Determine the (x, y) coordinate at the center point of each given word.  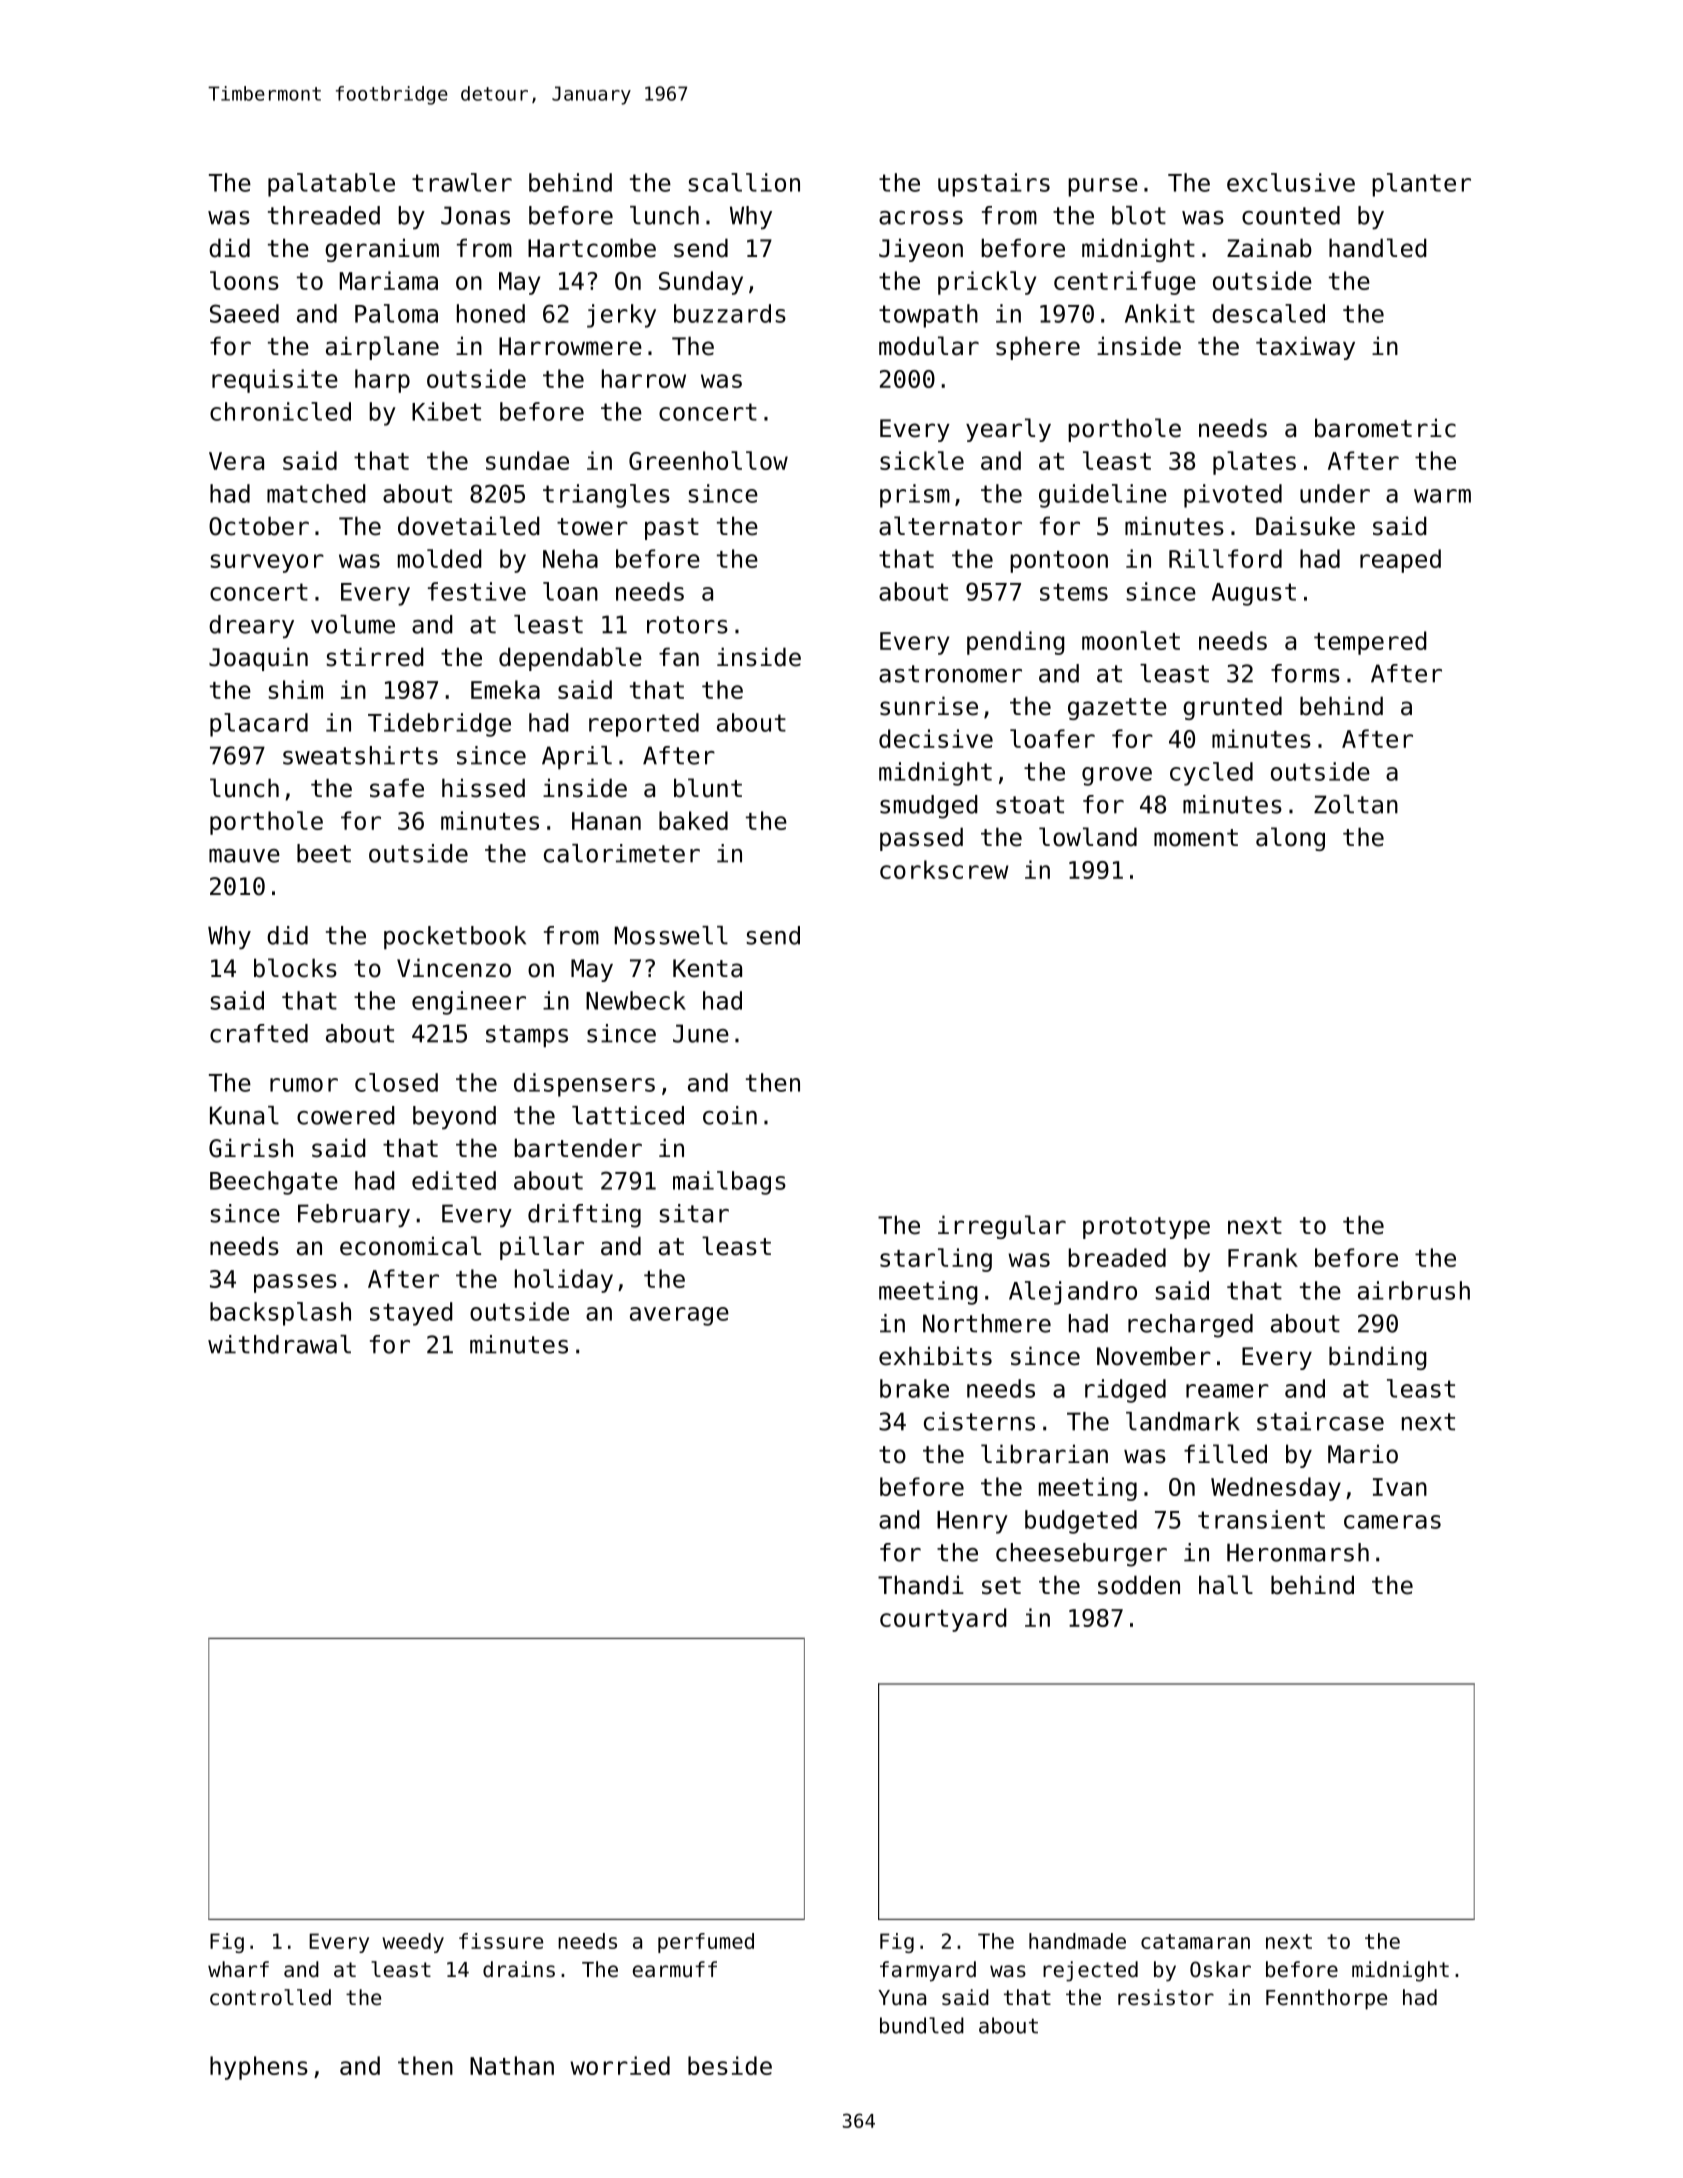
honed (491, 313)
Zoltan (1356, 804)
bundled (922, 2025)
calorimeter (622, 853)
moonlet (1131, 640)
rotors (687, 625)
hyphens (259, 2068)
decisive (936, 738)
